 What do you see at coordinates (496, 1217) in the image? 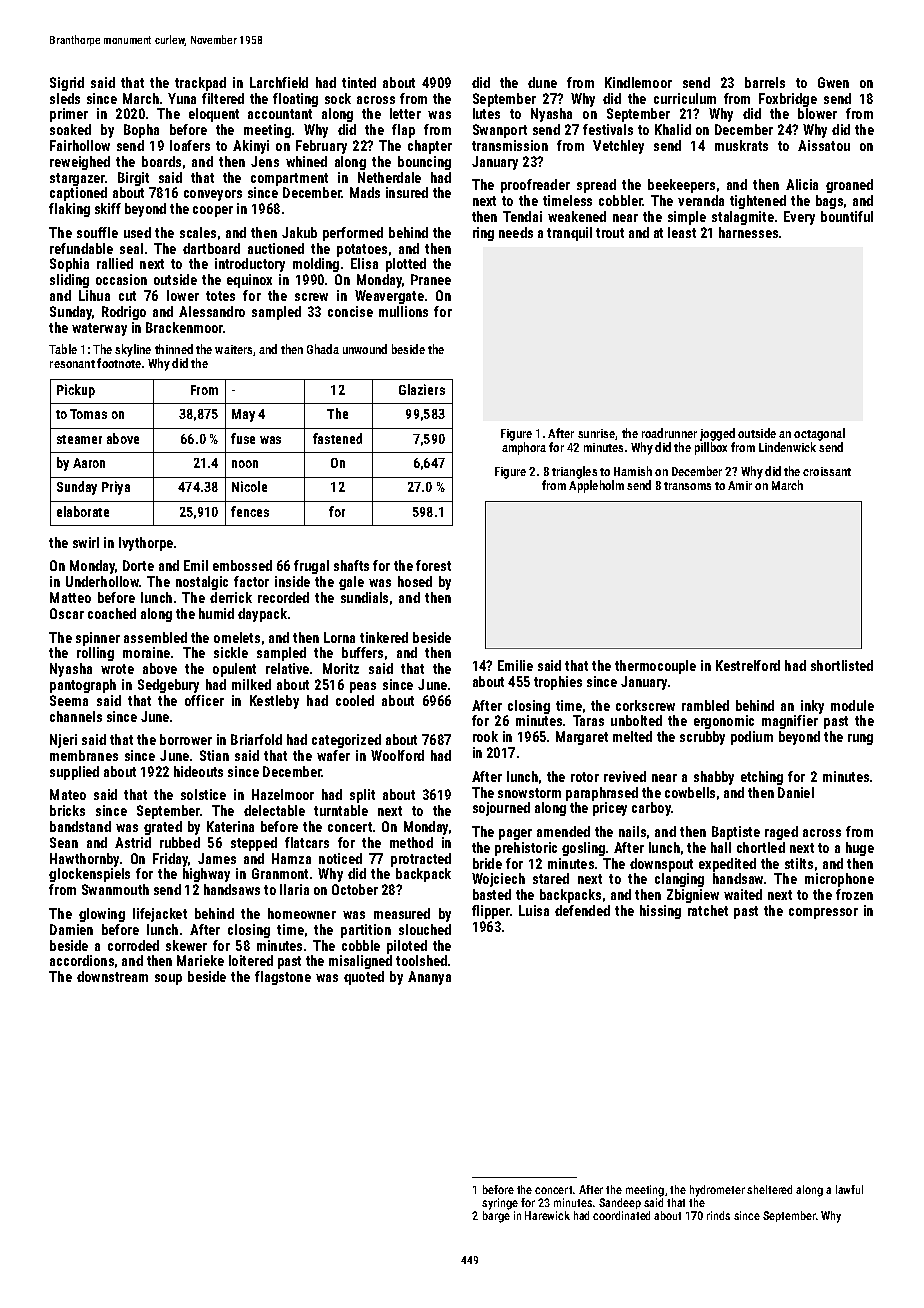
I see `barge` at bounding box center [496, 1217].
